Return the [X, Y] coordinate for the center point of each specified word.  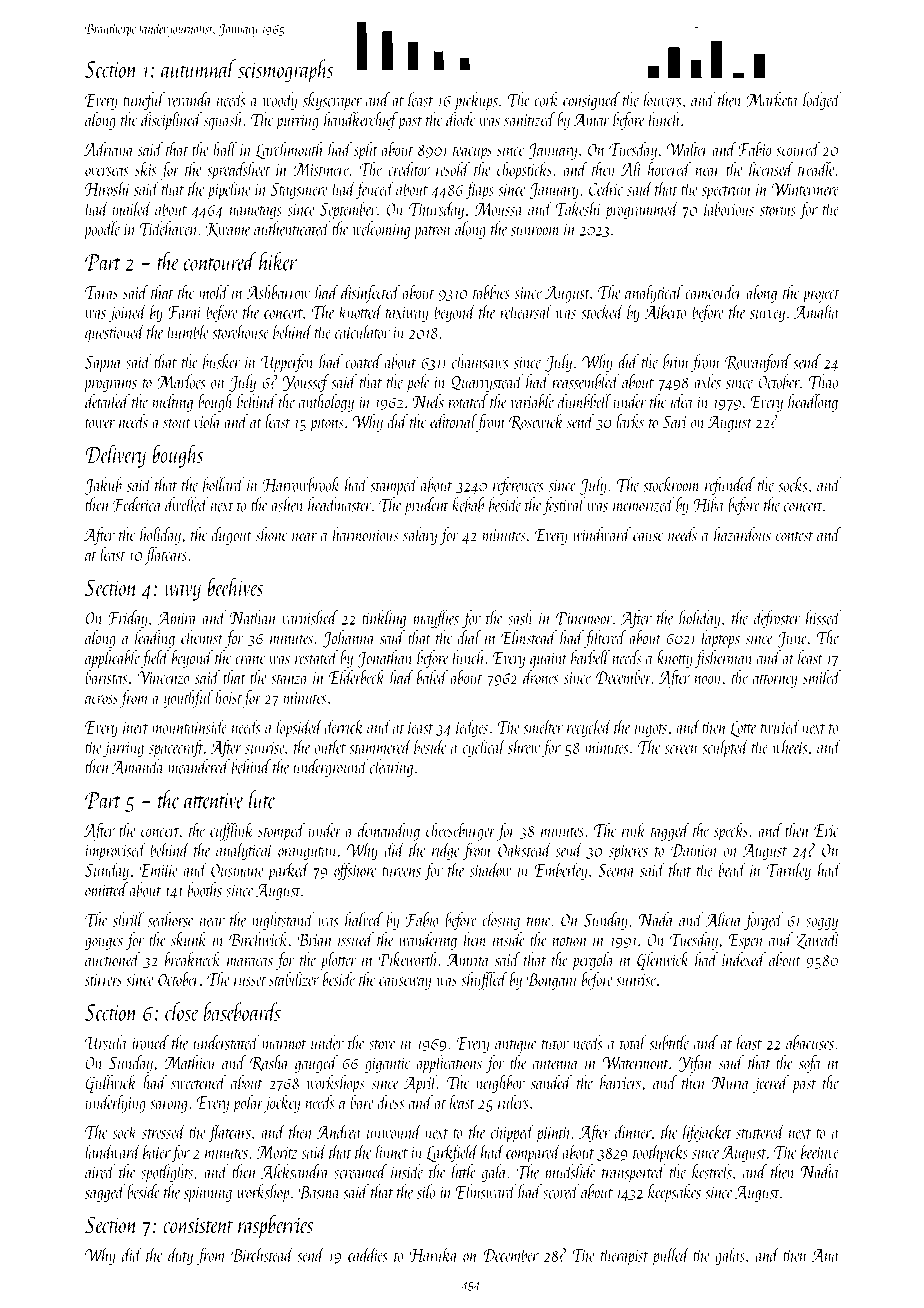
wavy [182, 593]
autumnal [198, 68]
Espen [745, 941]
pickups [476, 101]
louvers [663, 99]
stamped [394, 486]
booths [205, 889]
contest [794, 537]
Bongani [552, 981]
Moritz [277, 1152]
